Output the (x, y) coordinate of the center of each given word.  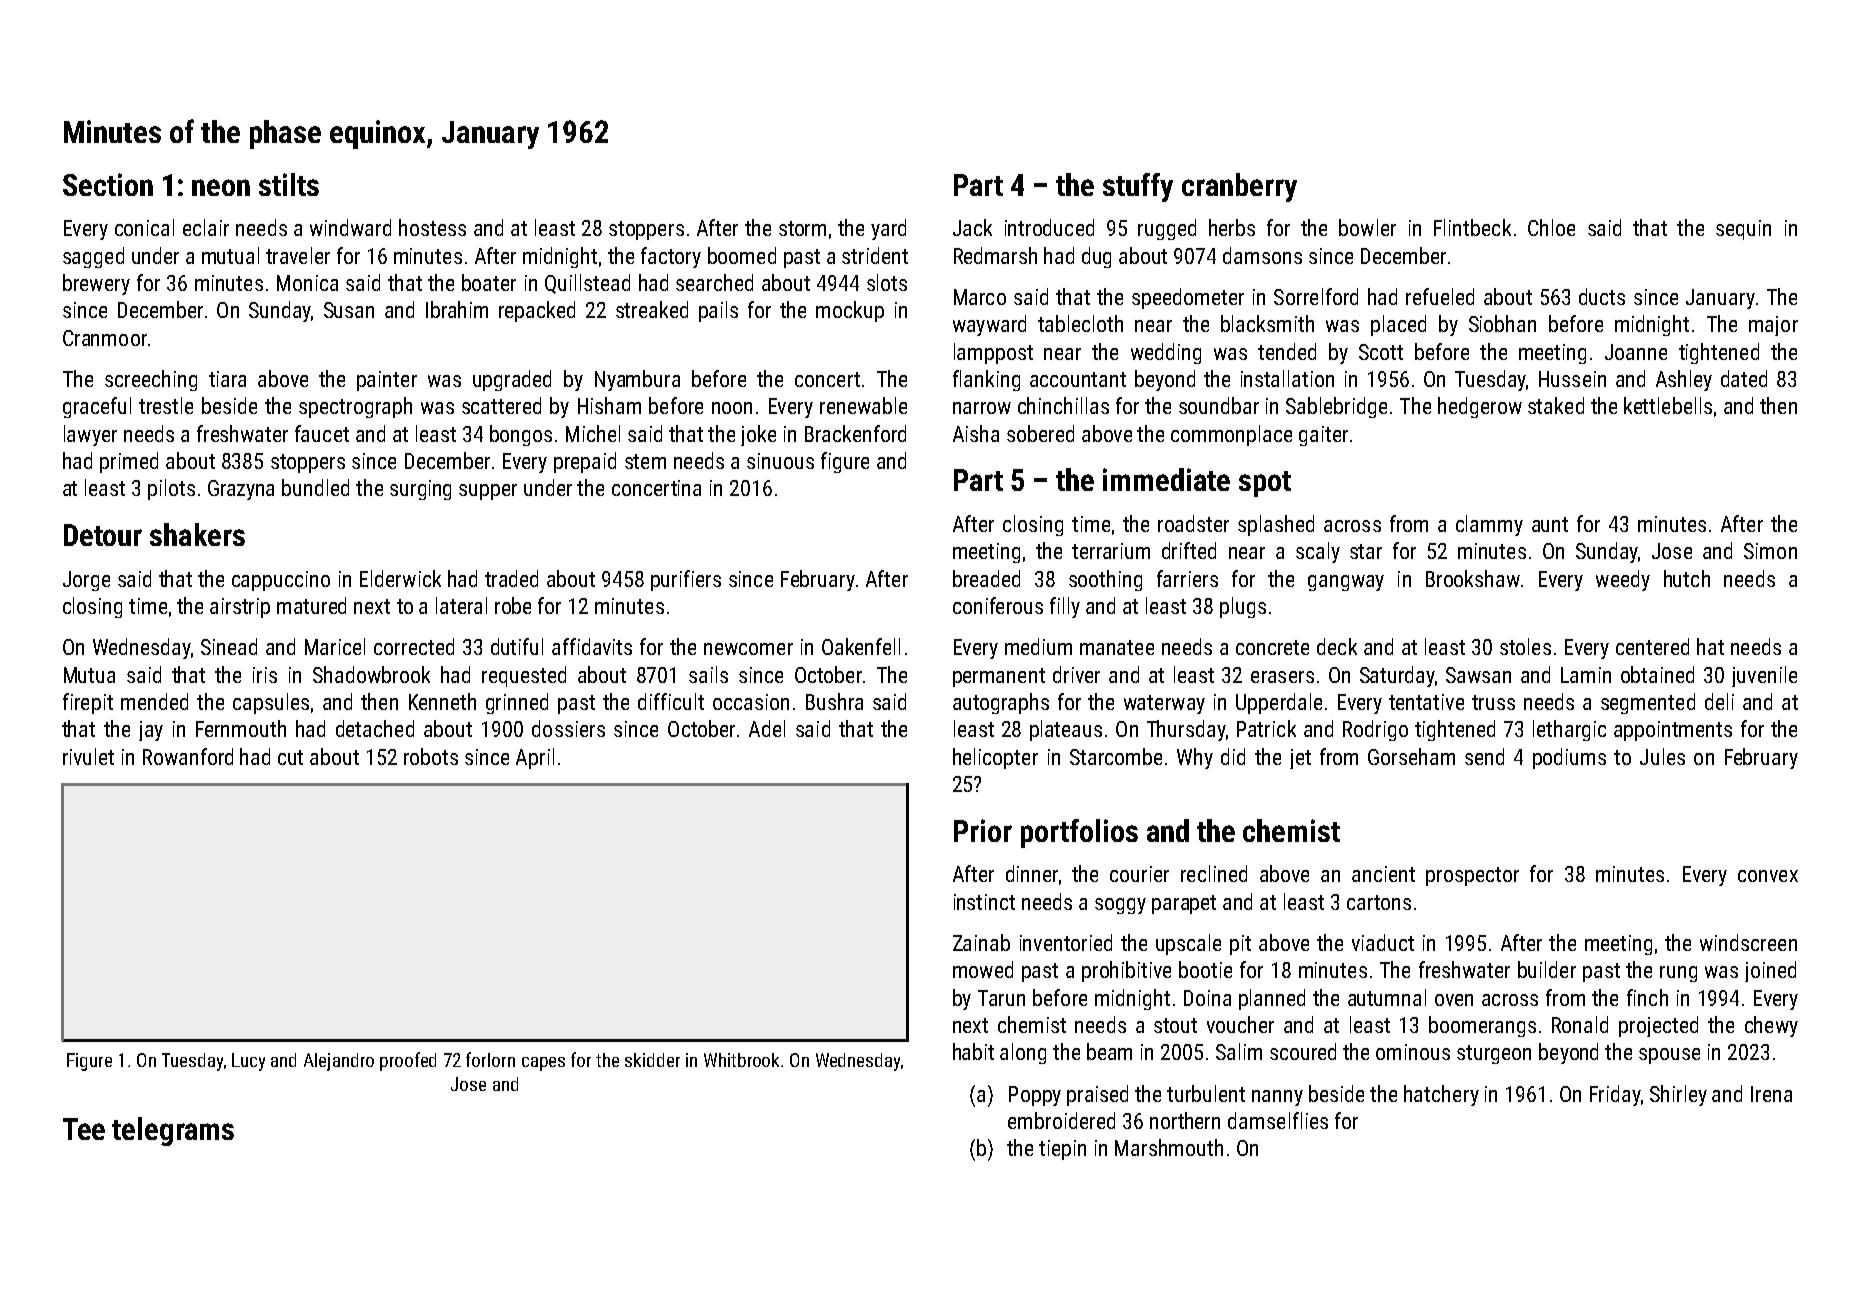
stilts (289, 184)
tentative (1426, 702)
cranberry (1239, 187)
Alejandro (339, 1062)
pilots (171, 489)
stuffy (1138, 187)
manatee (1117, 647)
